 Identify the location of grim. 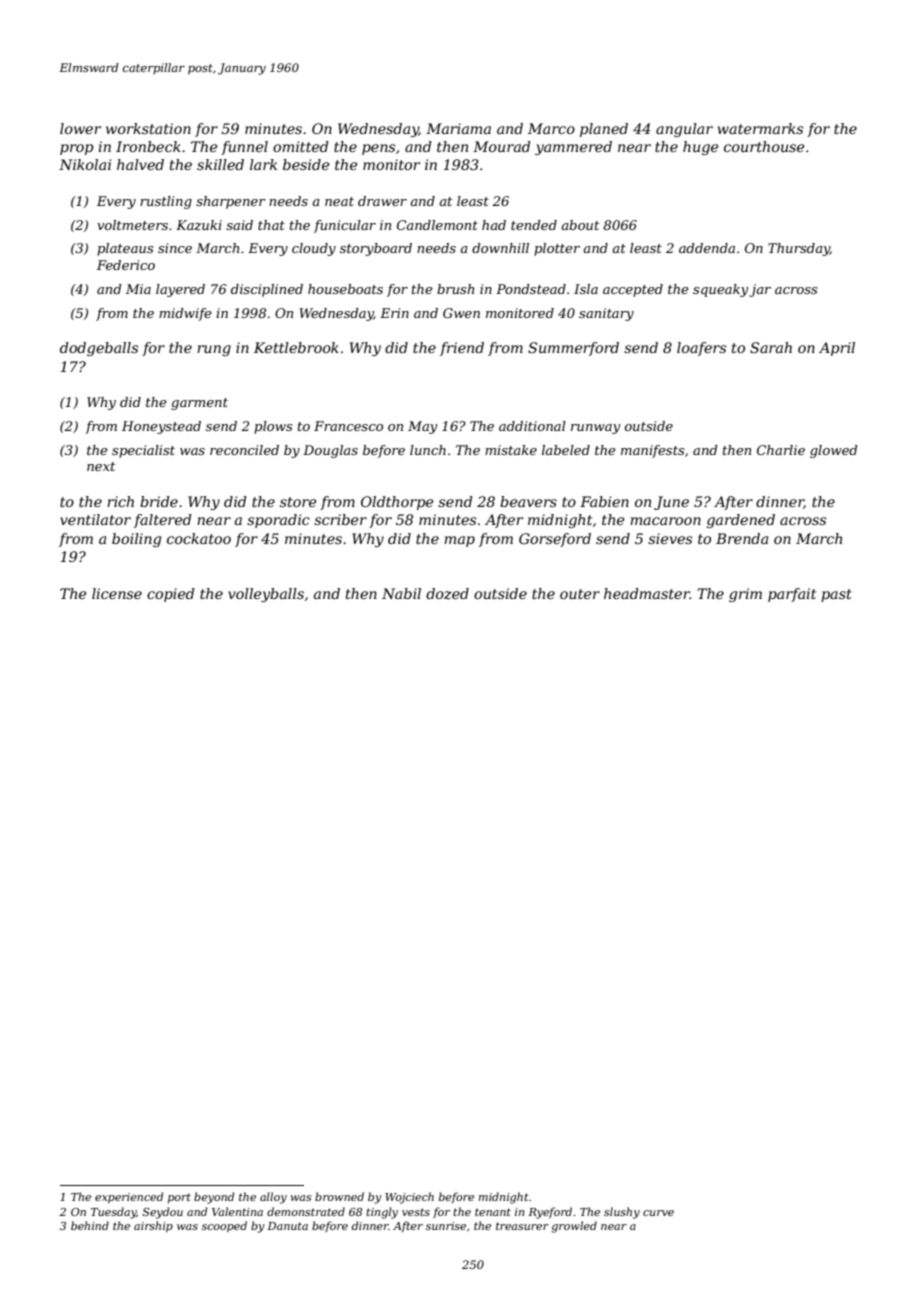
(745, 595).
